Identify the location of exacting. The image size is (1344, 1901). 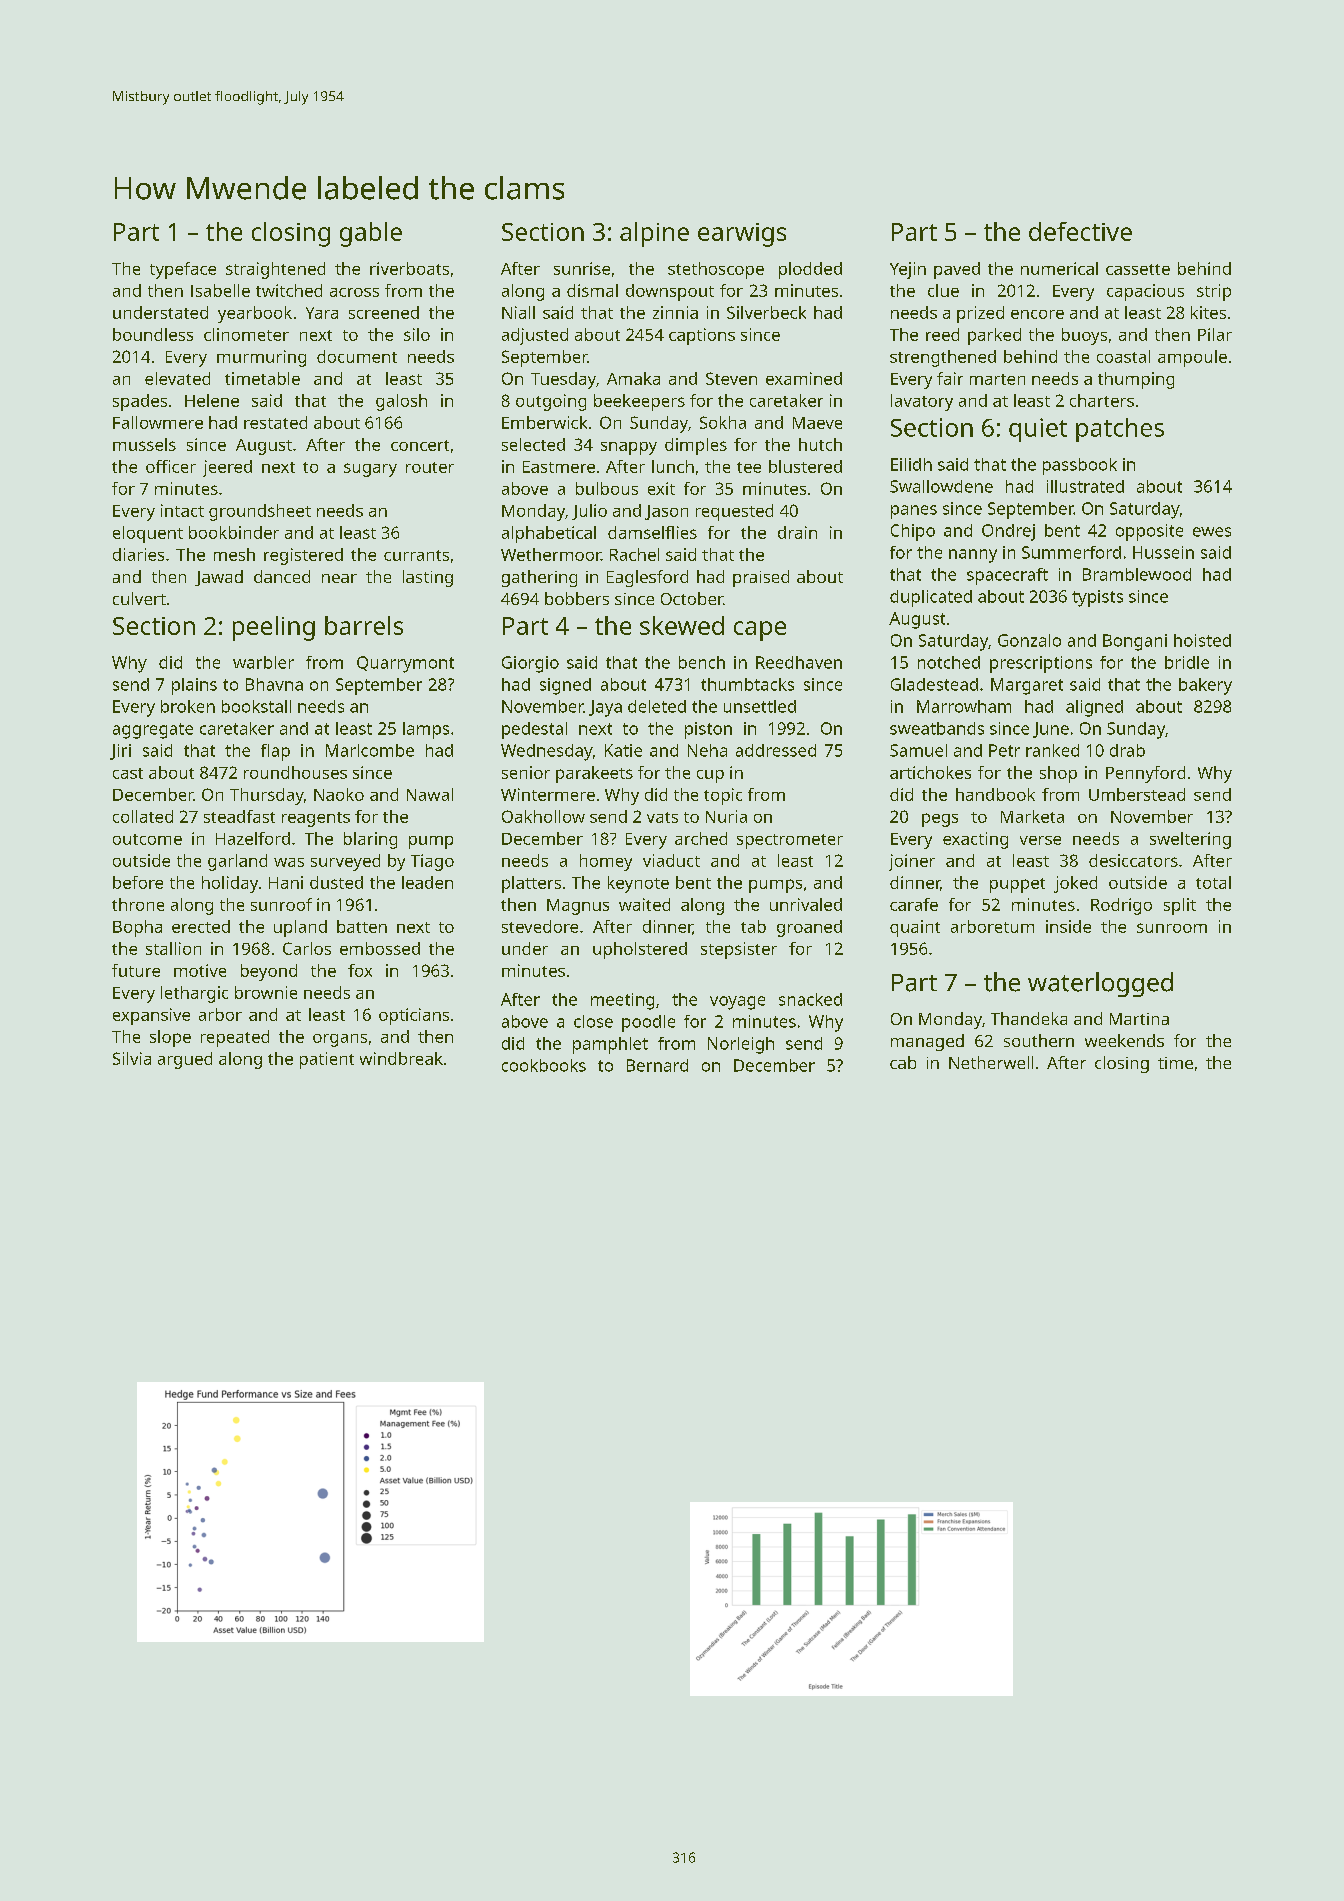
(975, 840).
